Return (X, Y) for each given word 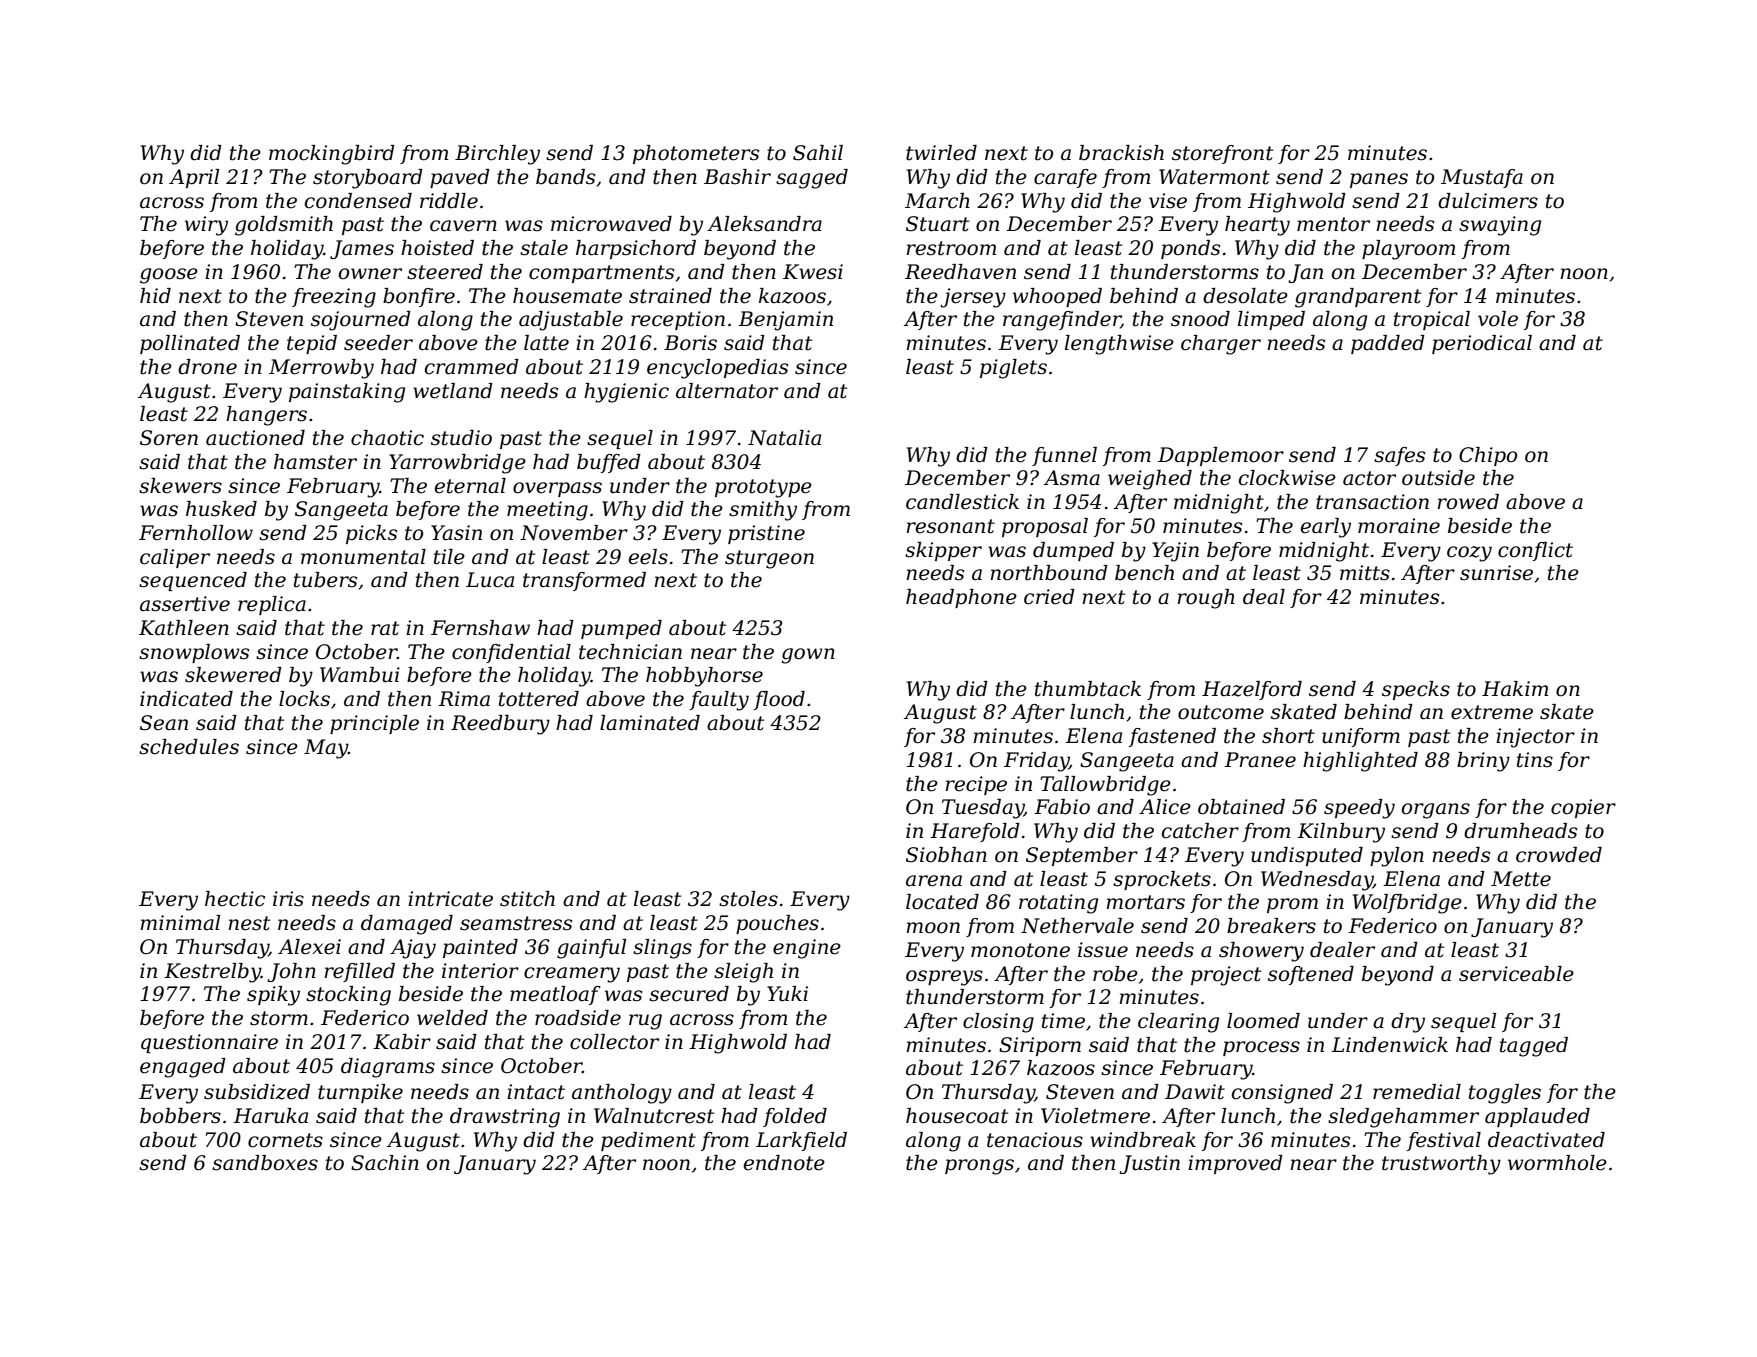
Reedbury (500, 725)
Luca (490, 580)
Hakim (1515, 689)
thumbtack (1088, 689)
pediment (648, 1141)
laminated (650, 723)
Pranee (1260, 760)
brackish (1121, 153)
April (194, 178)
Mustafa (1482, 178)
